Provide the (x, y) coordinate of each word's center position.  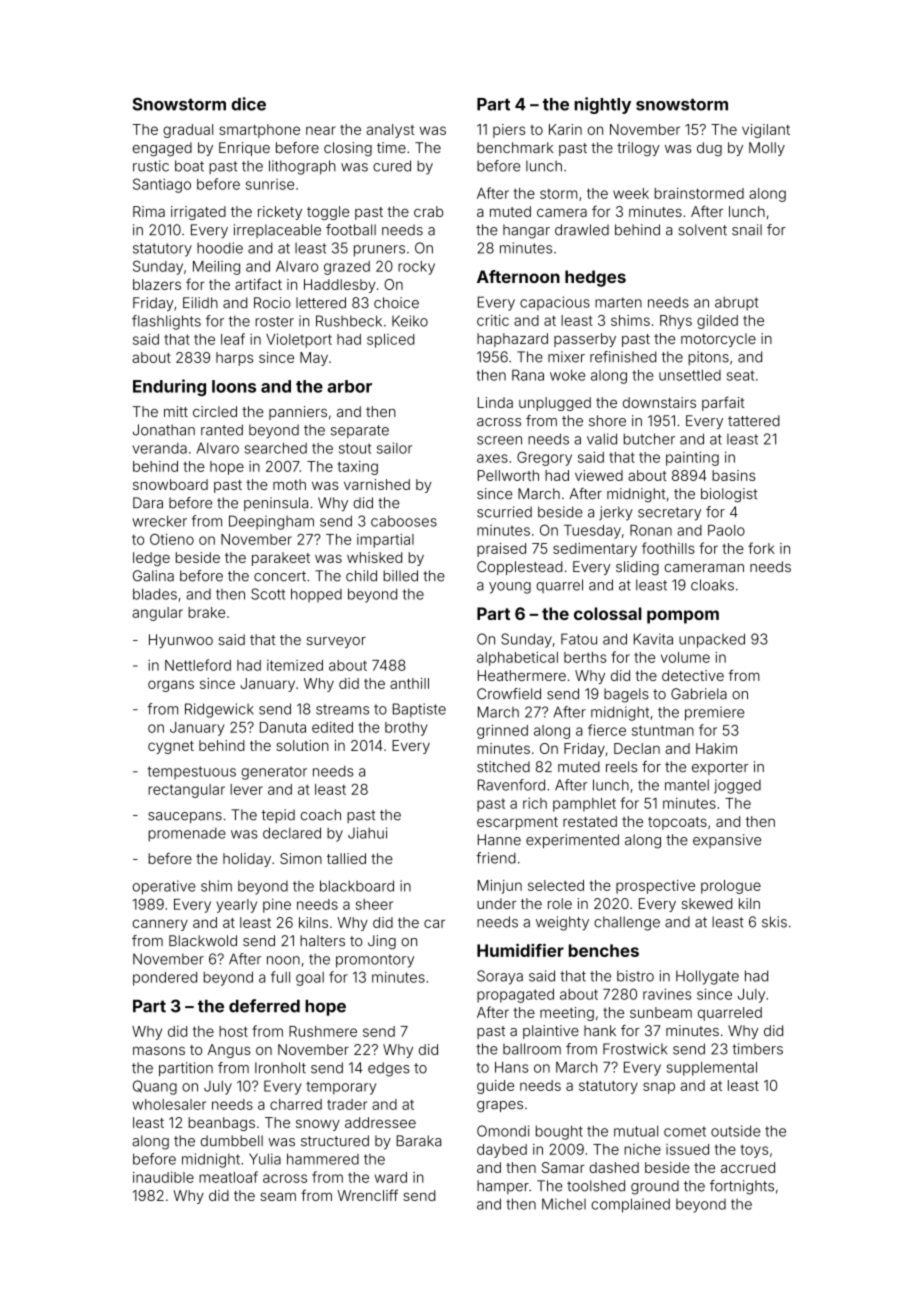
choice (396, 303)
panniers (298, 413)
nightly (603, 105)
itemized (295, 665)
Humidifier (520, 950)
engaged (162, 149)
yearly (236, 906)
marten (618, 302)
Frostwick (635, 1049)
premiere (714, 713)
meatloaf (228, 1177)
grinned (502, 731)
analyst (390, 131)
